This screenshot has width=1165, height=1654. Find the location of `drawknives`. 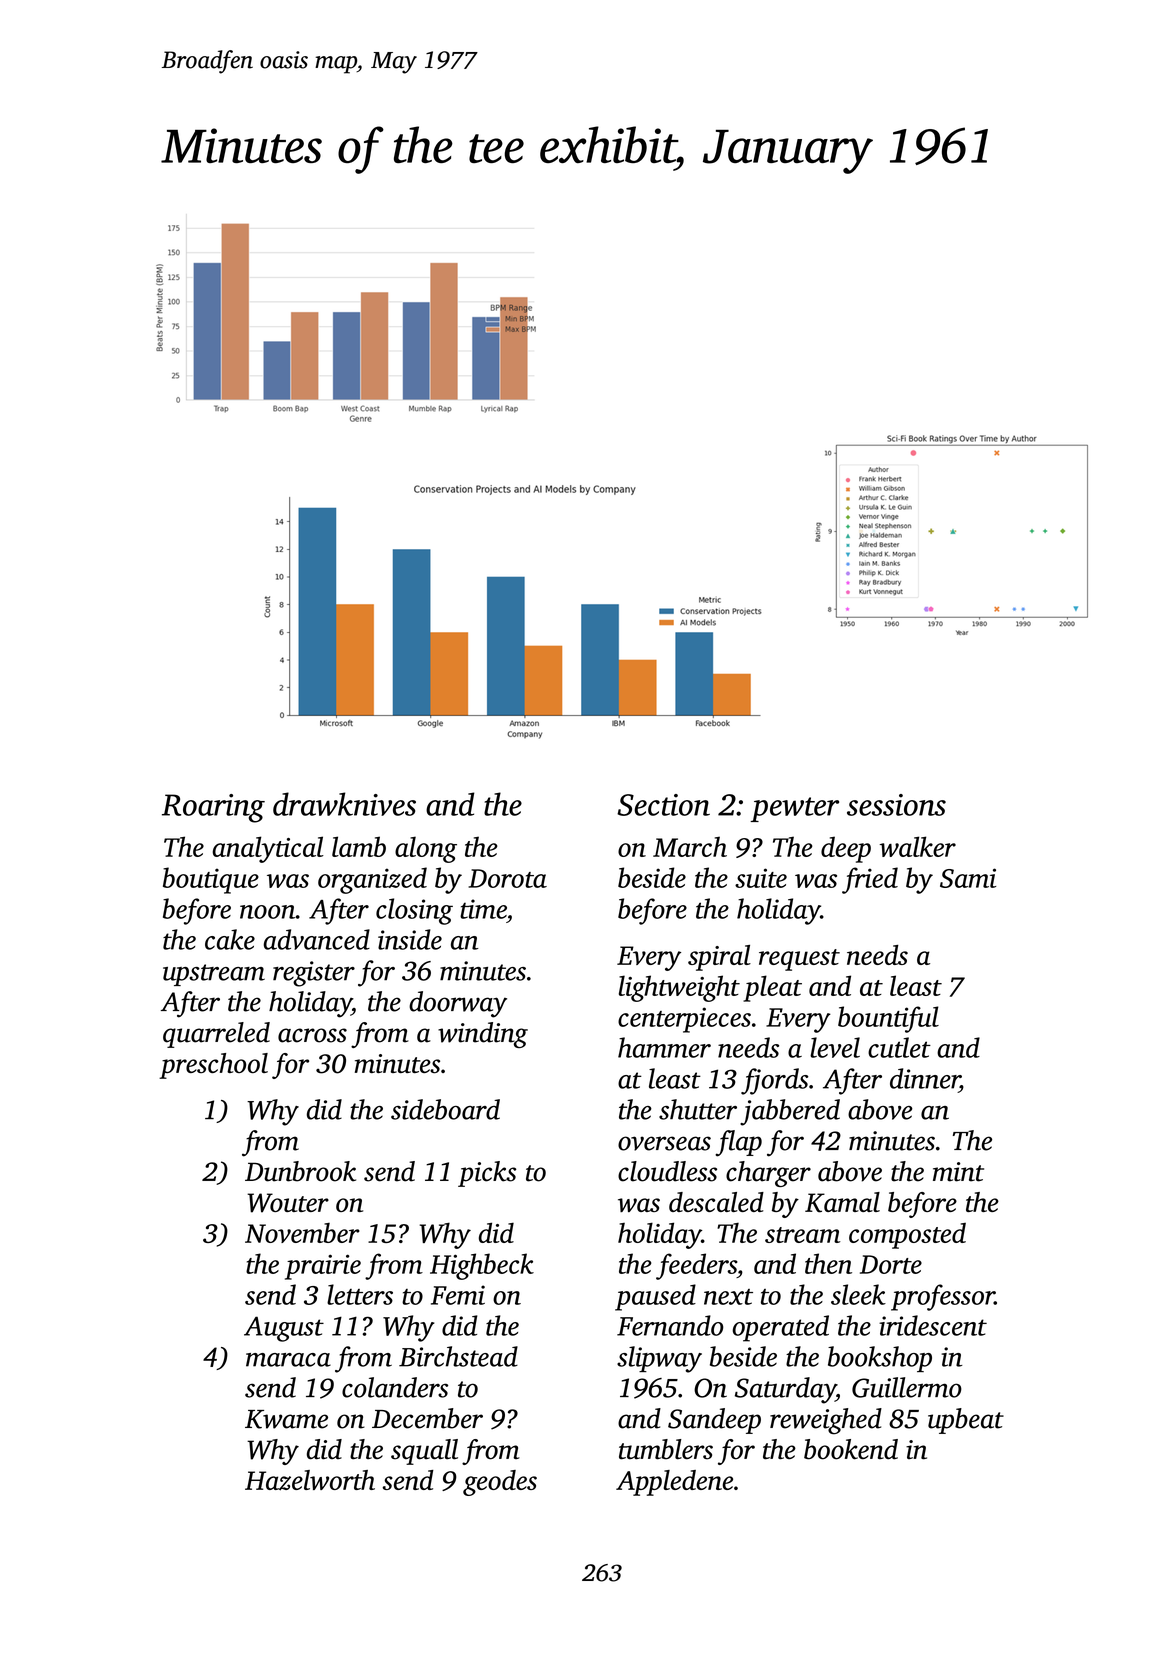

drawknives is located at coordinates (344, 804).
